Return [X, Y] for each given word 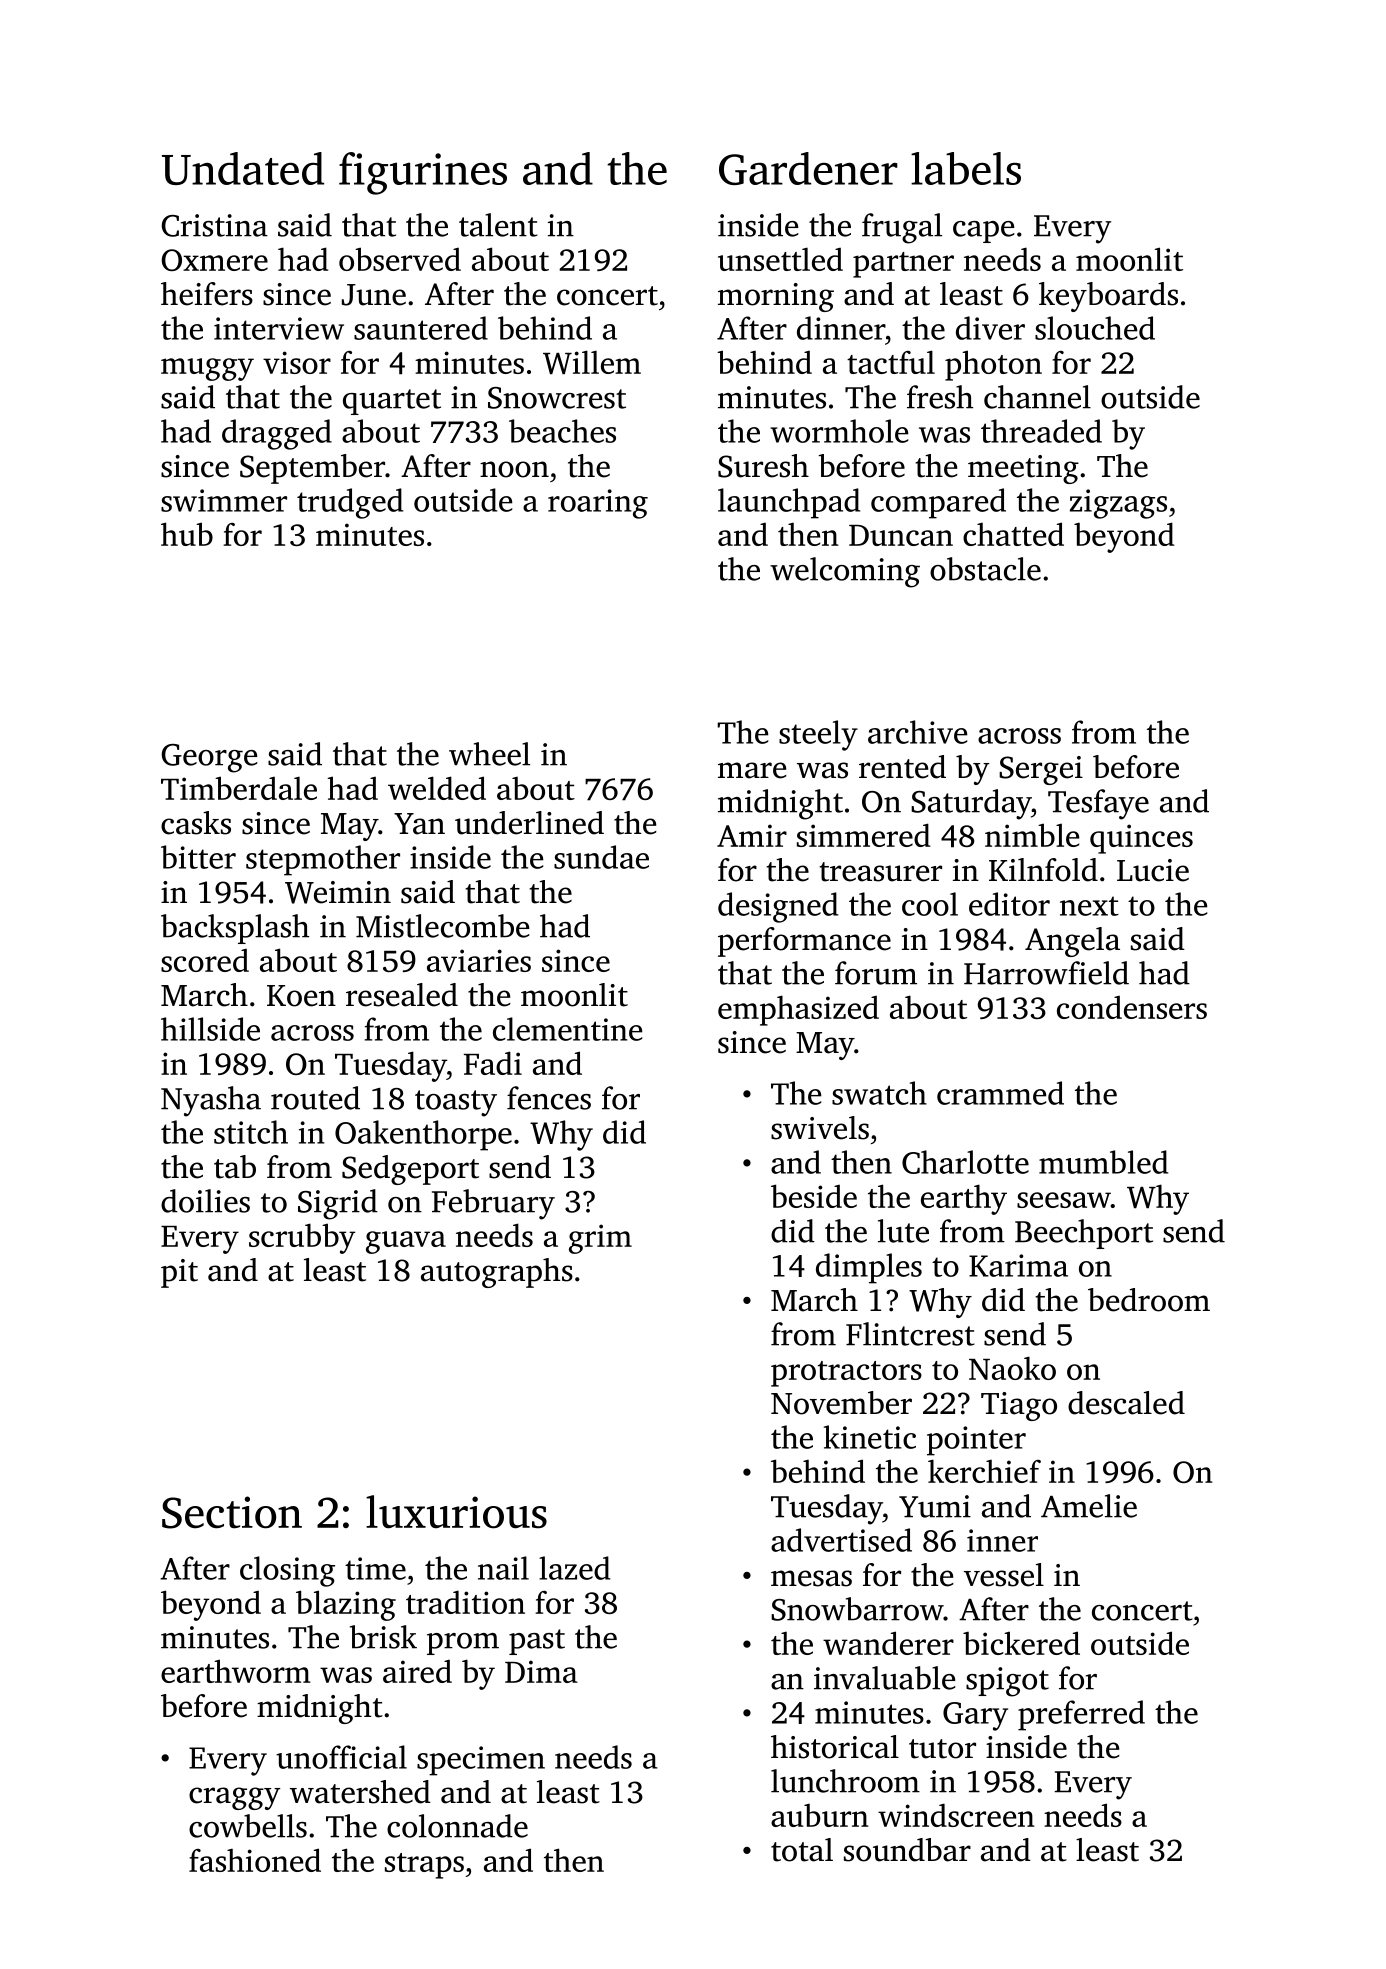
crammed [1000, 1093]
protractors [846, 1374]
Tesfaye [1098, 804]
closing [287, 1571]
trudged [350, 503]
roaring [598, 504]
